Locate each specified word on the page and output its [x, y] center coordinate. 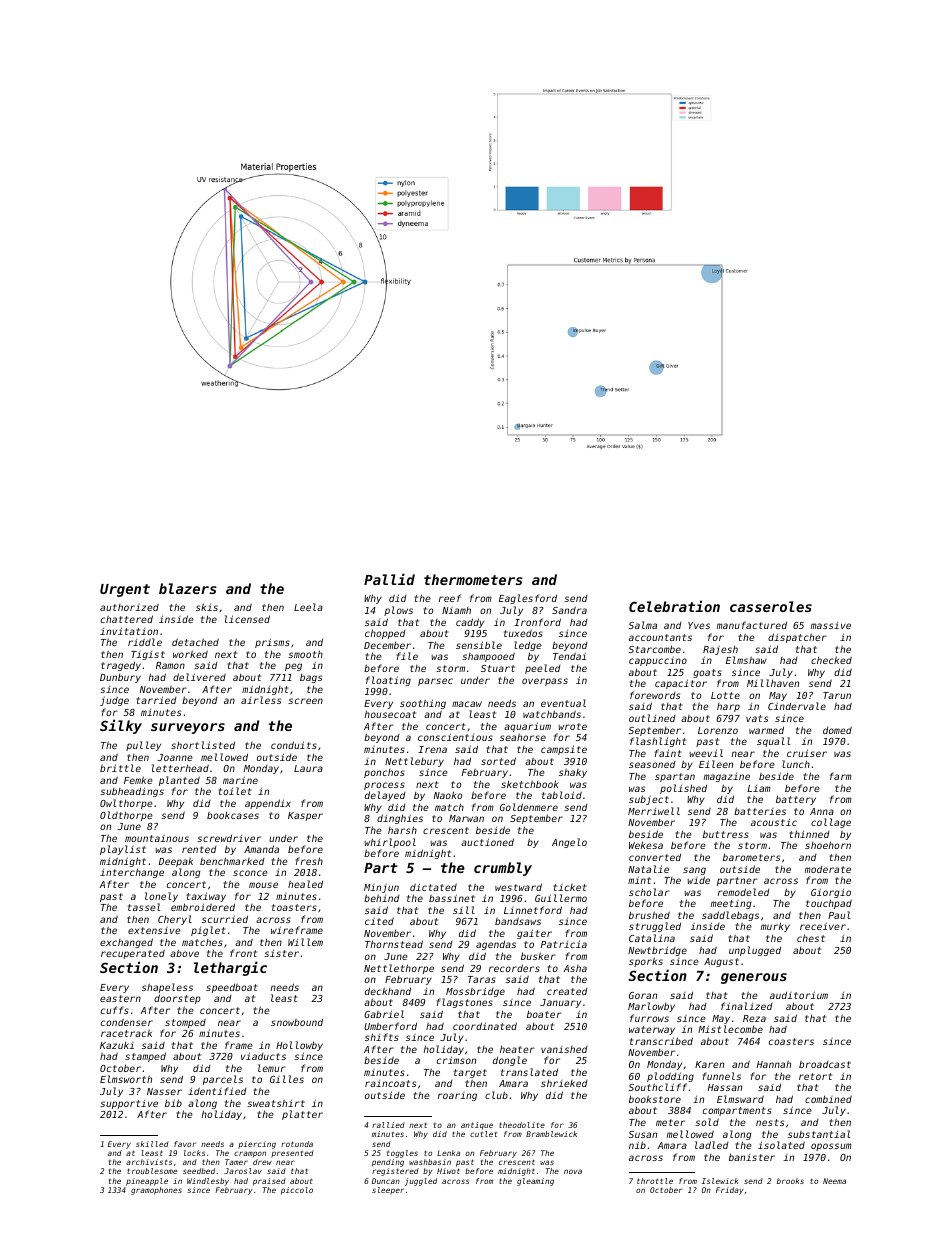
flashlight [658, 742]
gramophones [156, 1191]
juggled [420, 1182]
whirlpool [390, 843]
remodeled [744, 892]
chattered [127, 619]
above [184, 953]
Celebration [674, 606]
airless [261, 700]
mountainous [157, 838]
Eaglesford [528, 599]
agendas [496, 945]
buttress [726, 834]
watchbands [552, 714]
